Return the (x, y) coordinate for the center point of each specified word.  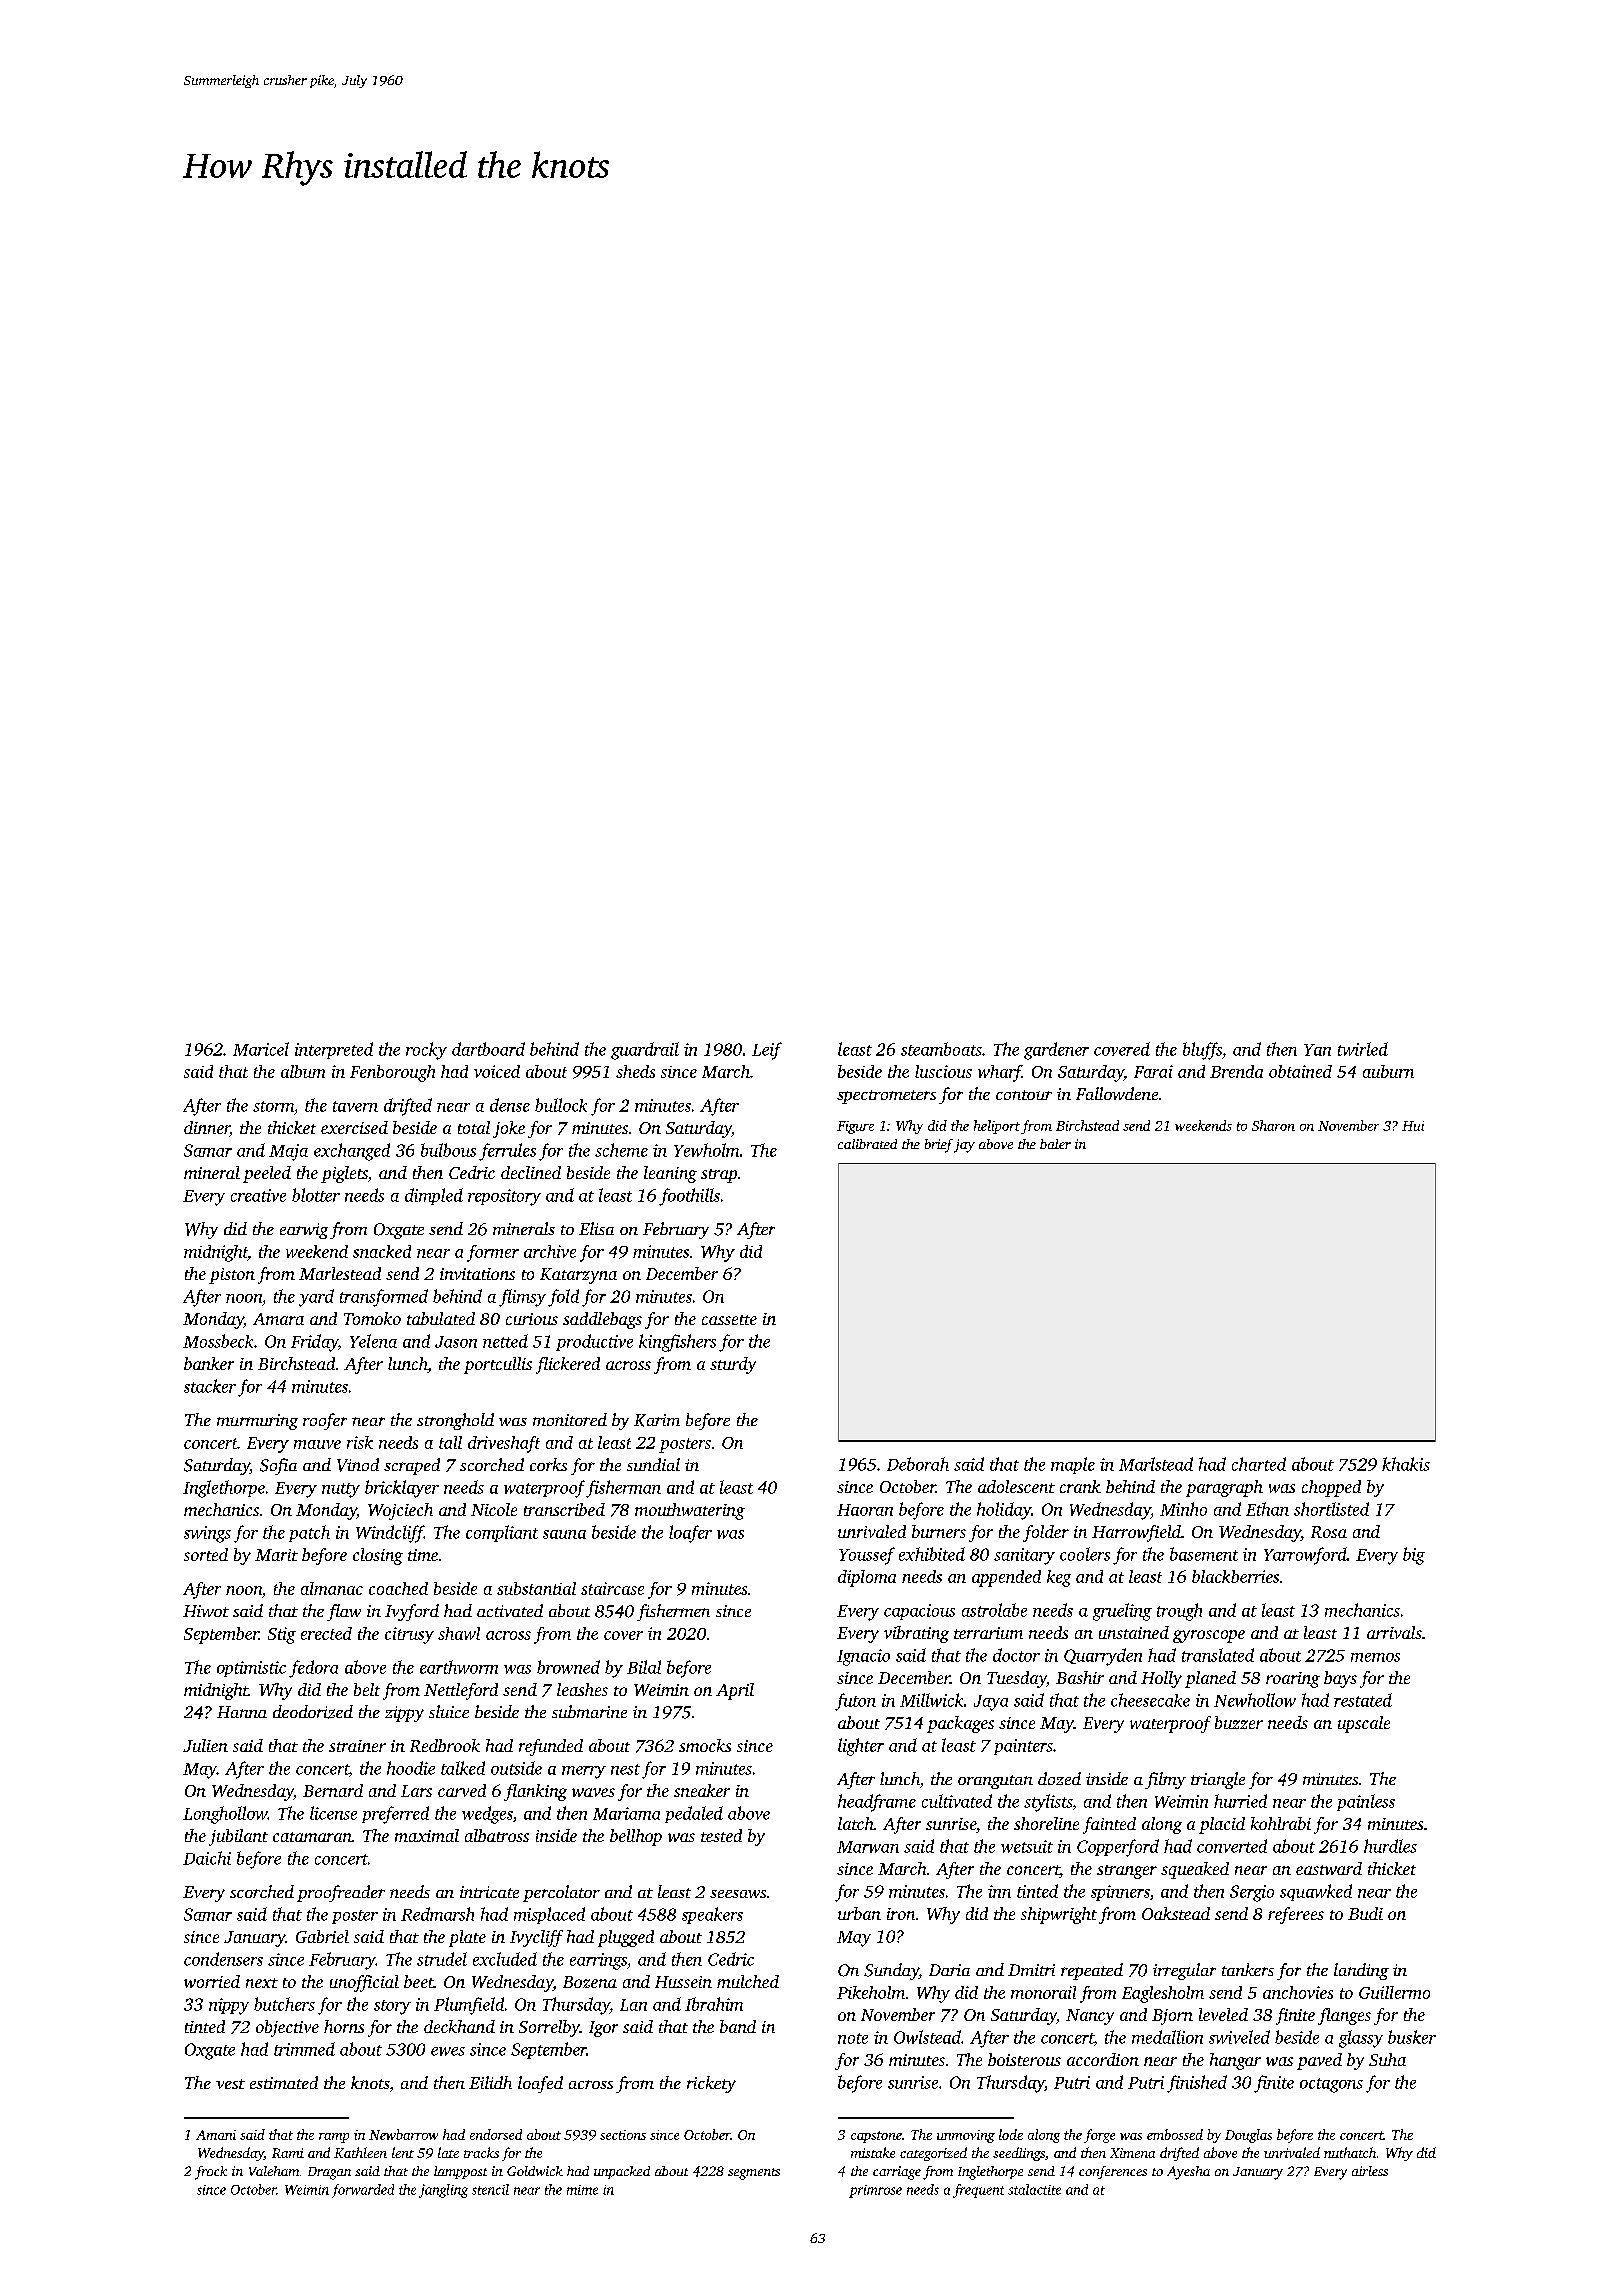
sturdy (733, 1365)
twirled (1363, 1049)
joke (509, 1129)
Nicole (494, 1509)
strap (719, 1176)
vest (230, 2084)
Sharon (1273, 1125)
